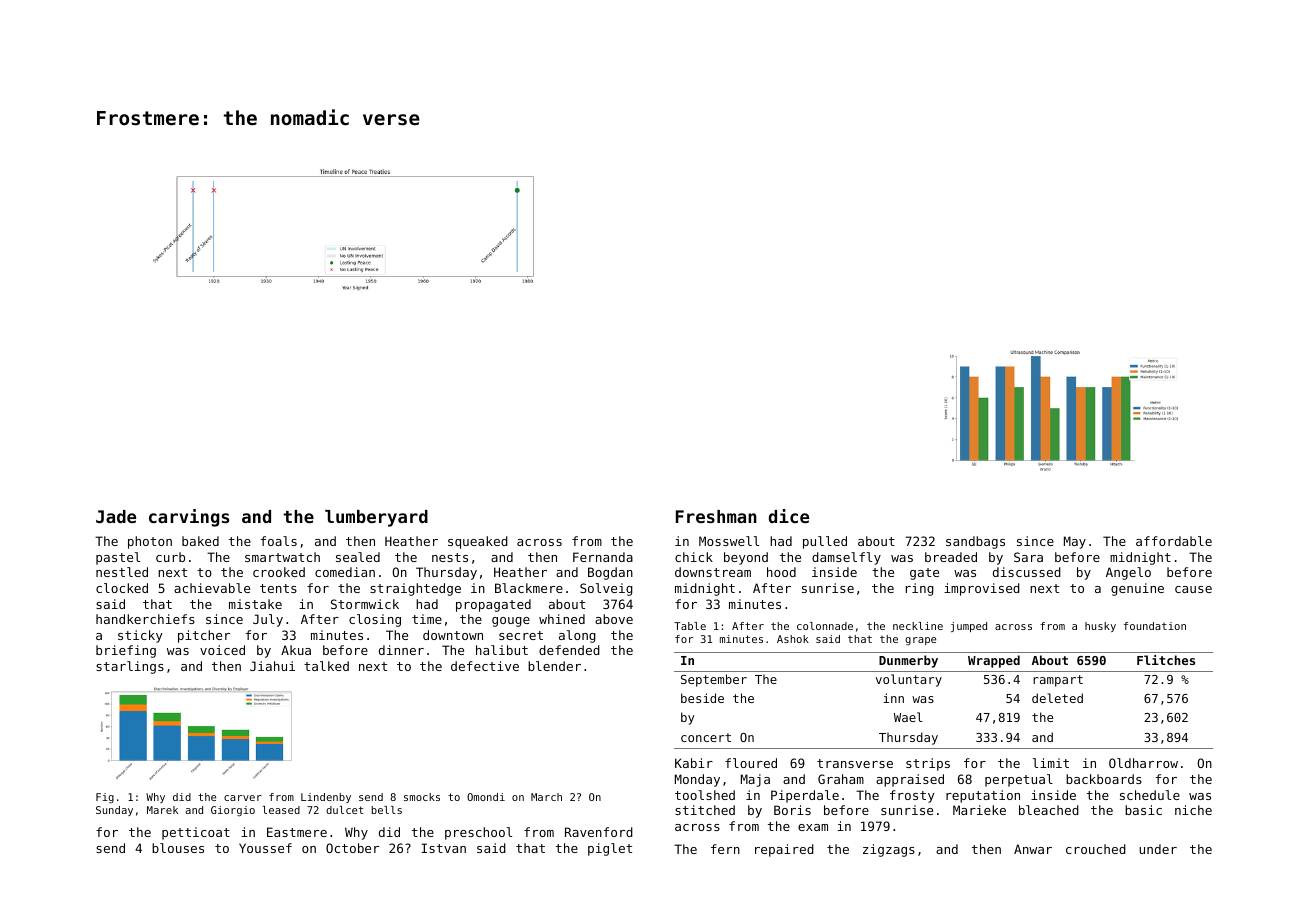 The image size is (1308, 924). I want to click on carver, so click(243, 798).
